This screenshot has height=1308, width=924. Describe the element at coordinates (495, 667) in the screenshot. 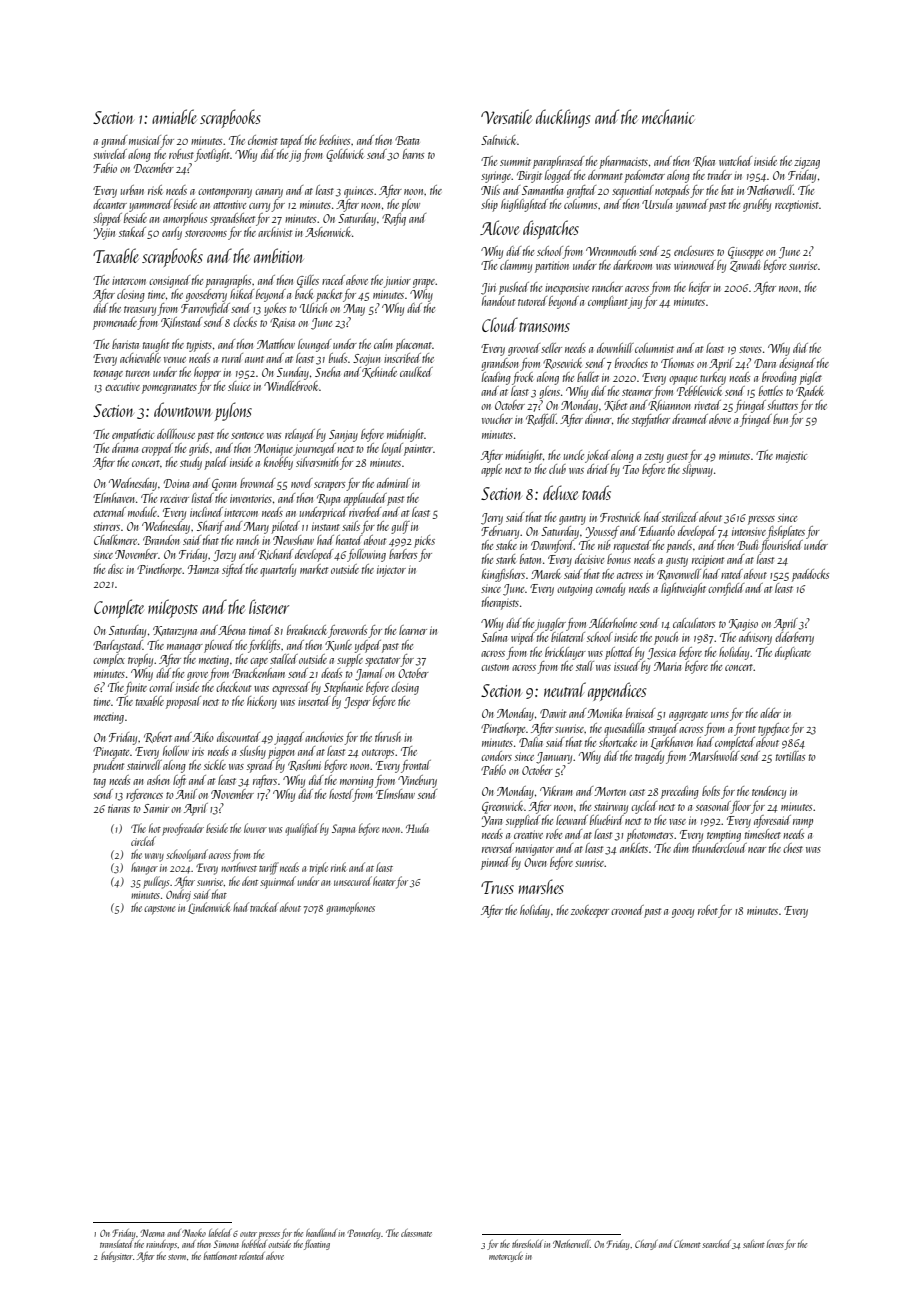

I see `custom` at that location.
